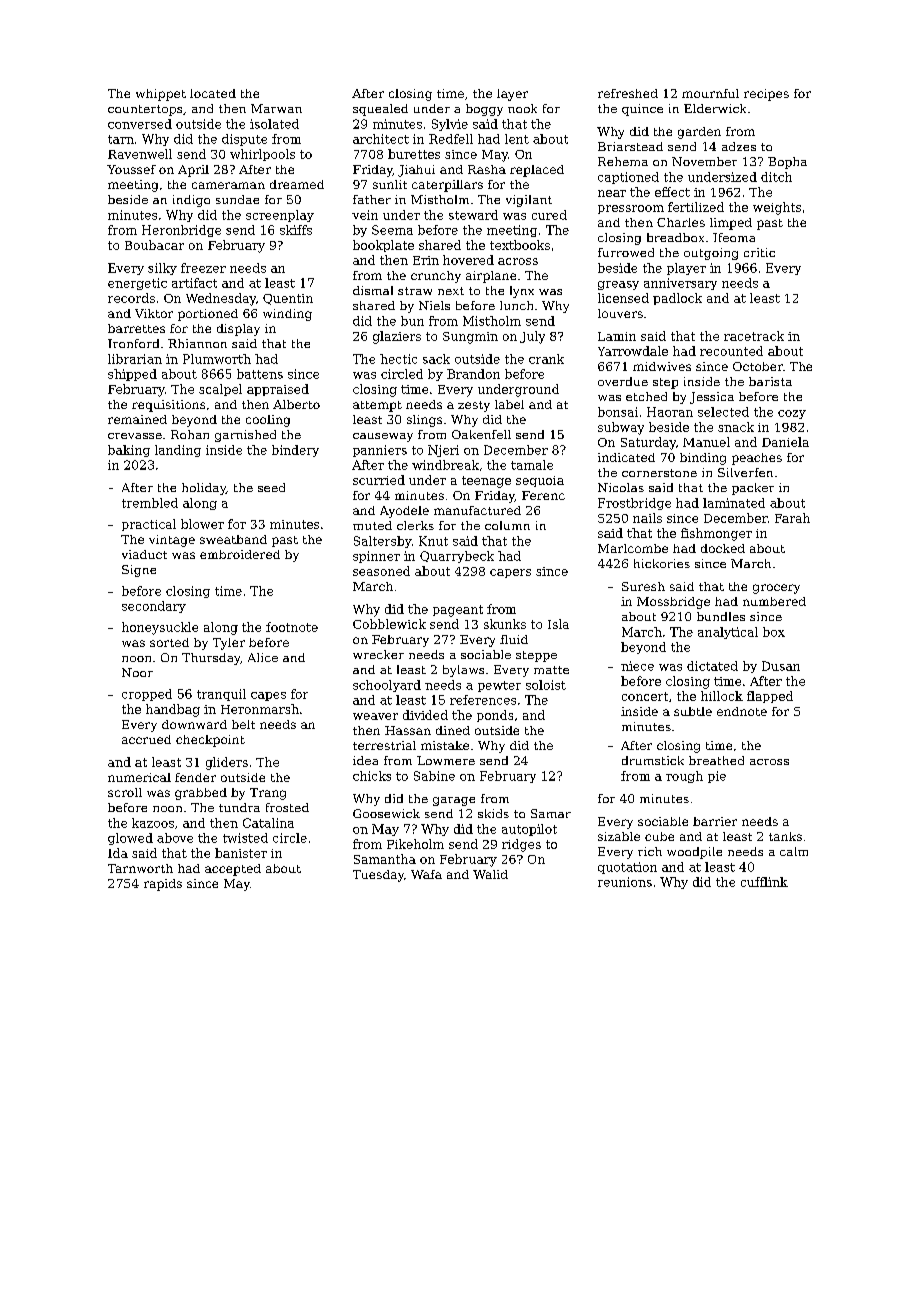  Describe the element at coordinates (190, 434) in the image. I see `Rohan` at that location.
